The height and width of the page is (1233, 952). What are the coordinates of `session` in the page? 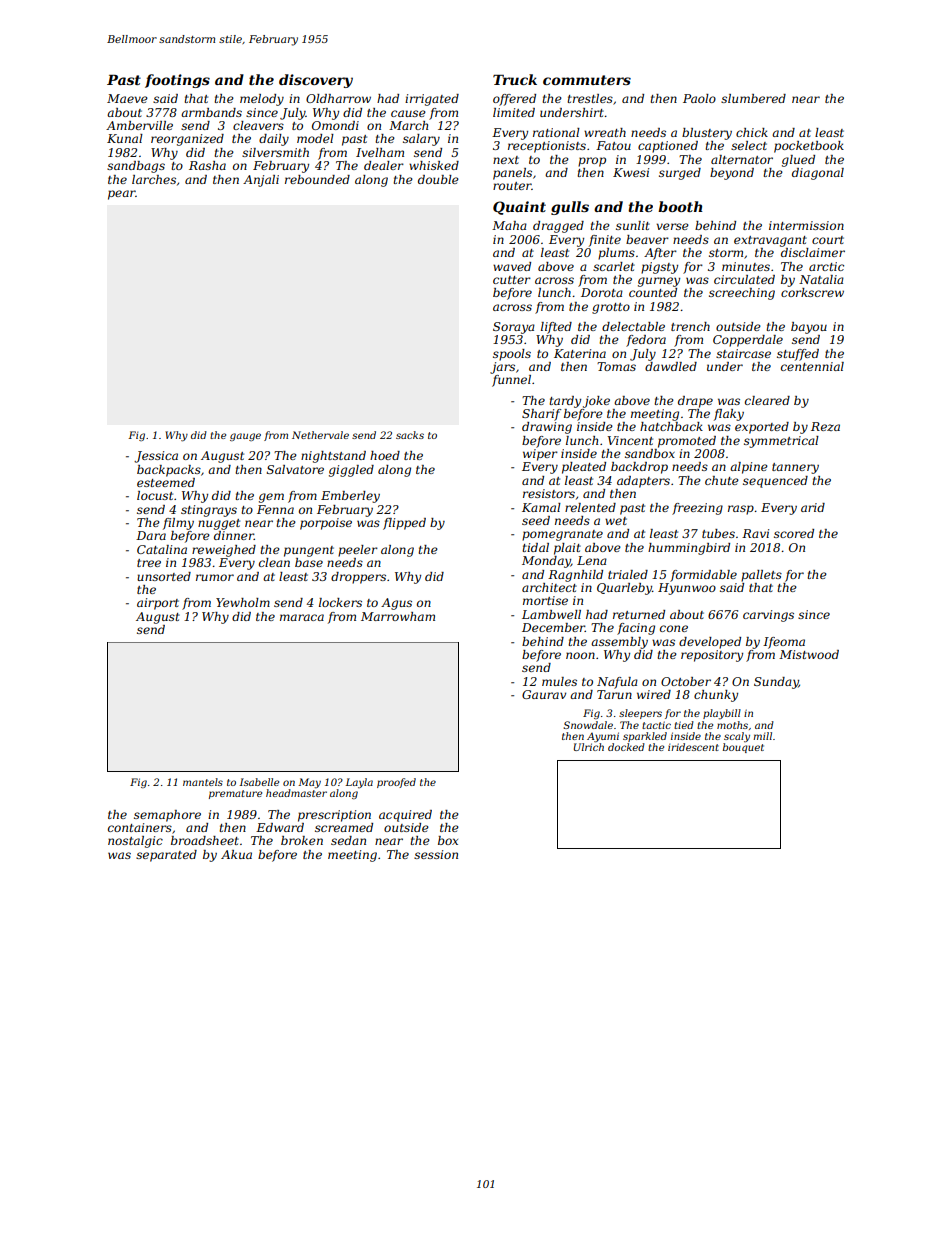 It's located at (436, 854).
